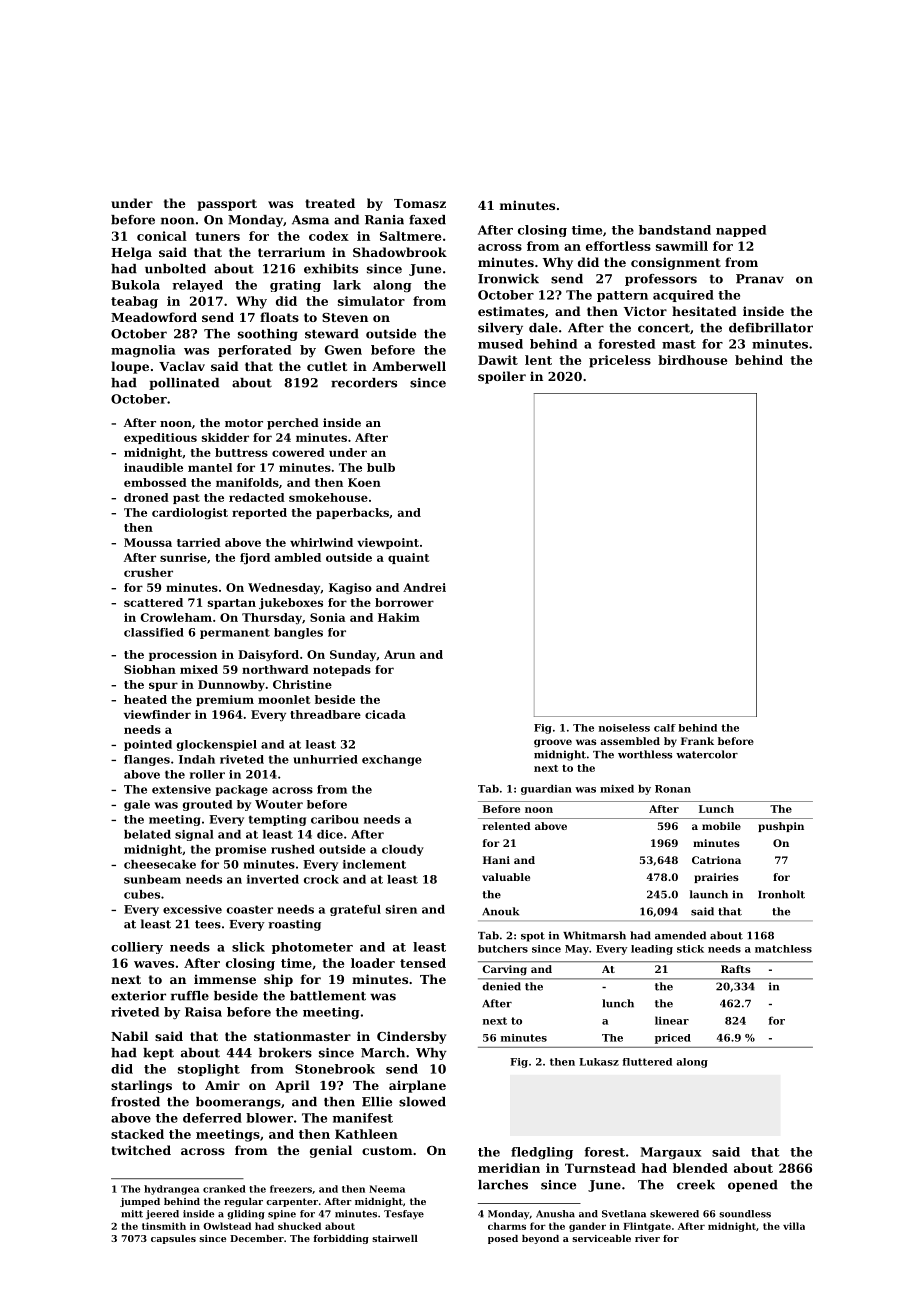 The image size is (924, 1308). Describe the element at coordinates (299, 1226) in the page. I see `shucked` at that location.
